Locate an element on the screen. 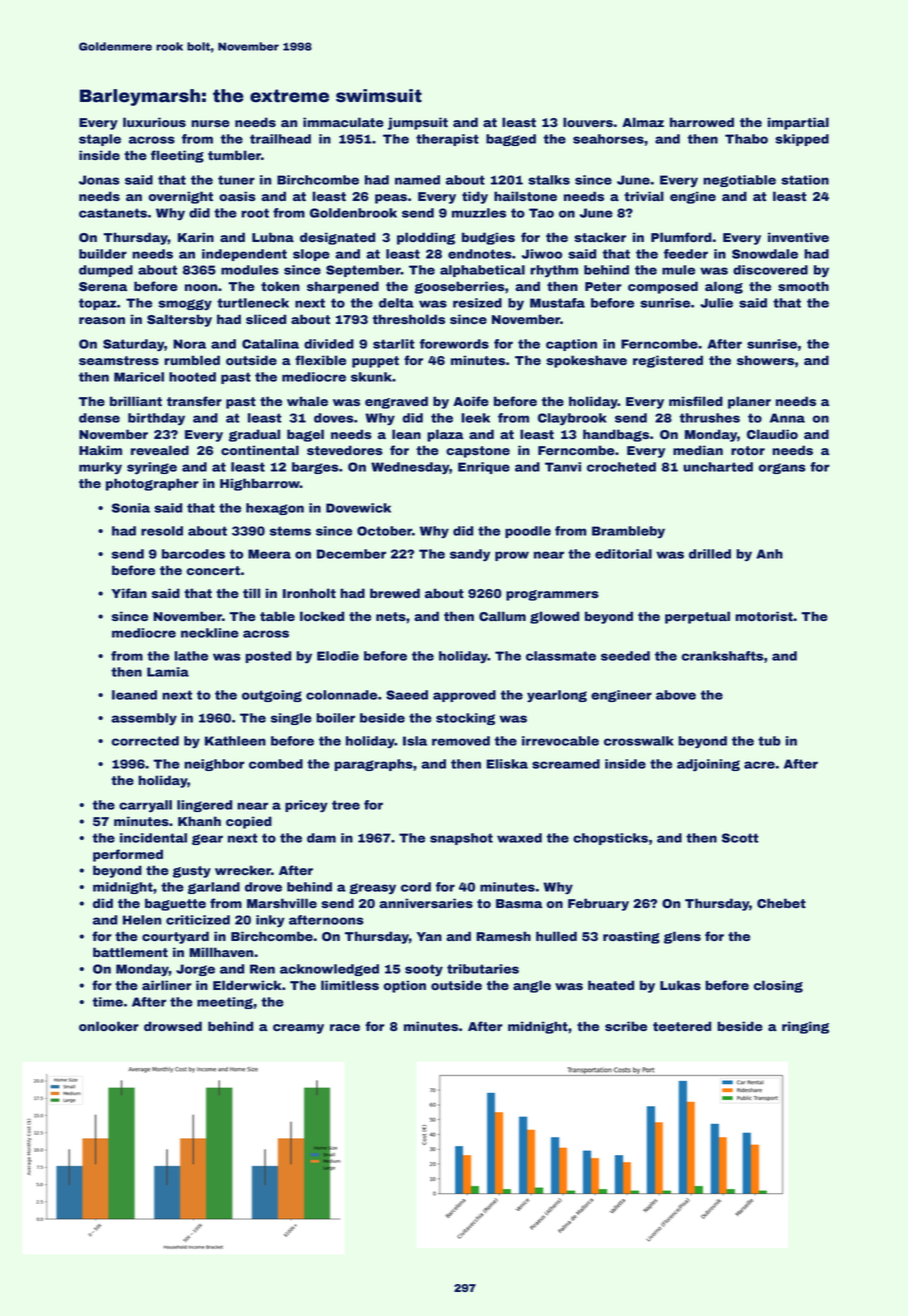 Image resolution: width=908 pixels, height=1316 pixels. immaculate is located at coordinates (343, 122).
